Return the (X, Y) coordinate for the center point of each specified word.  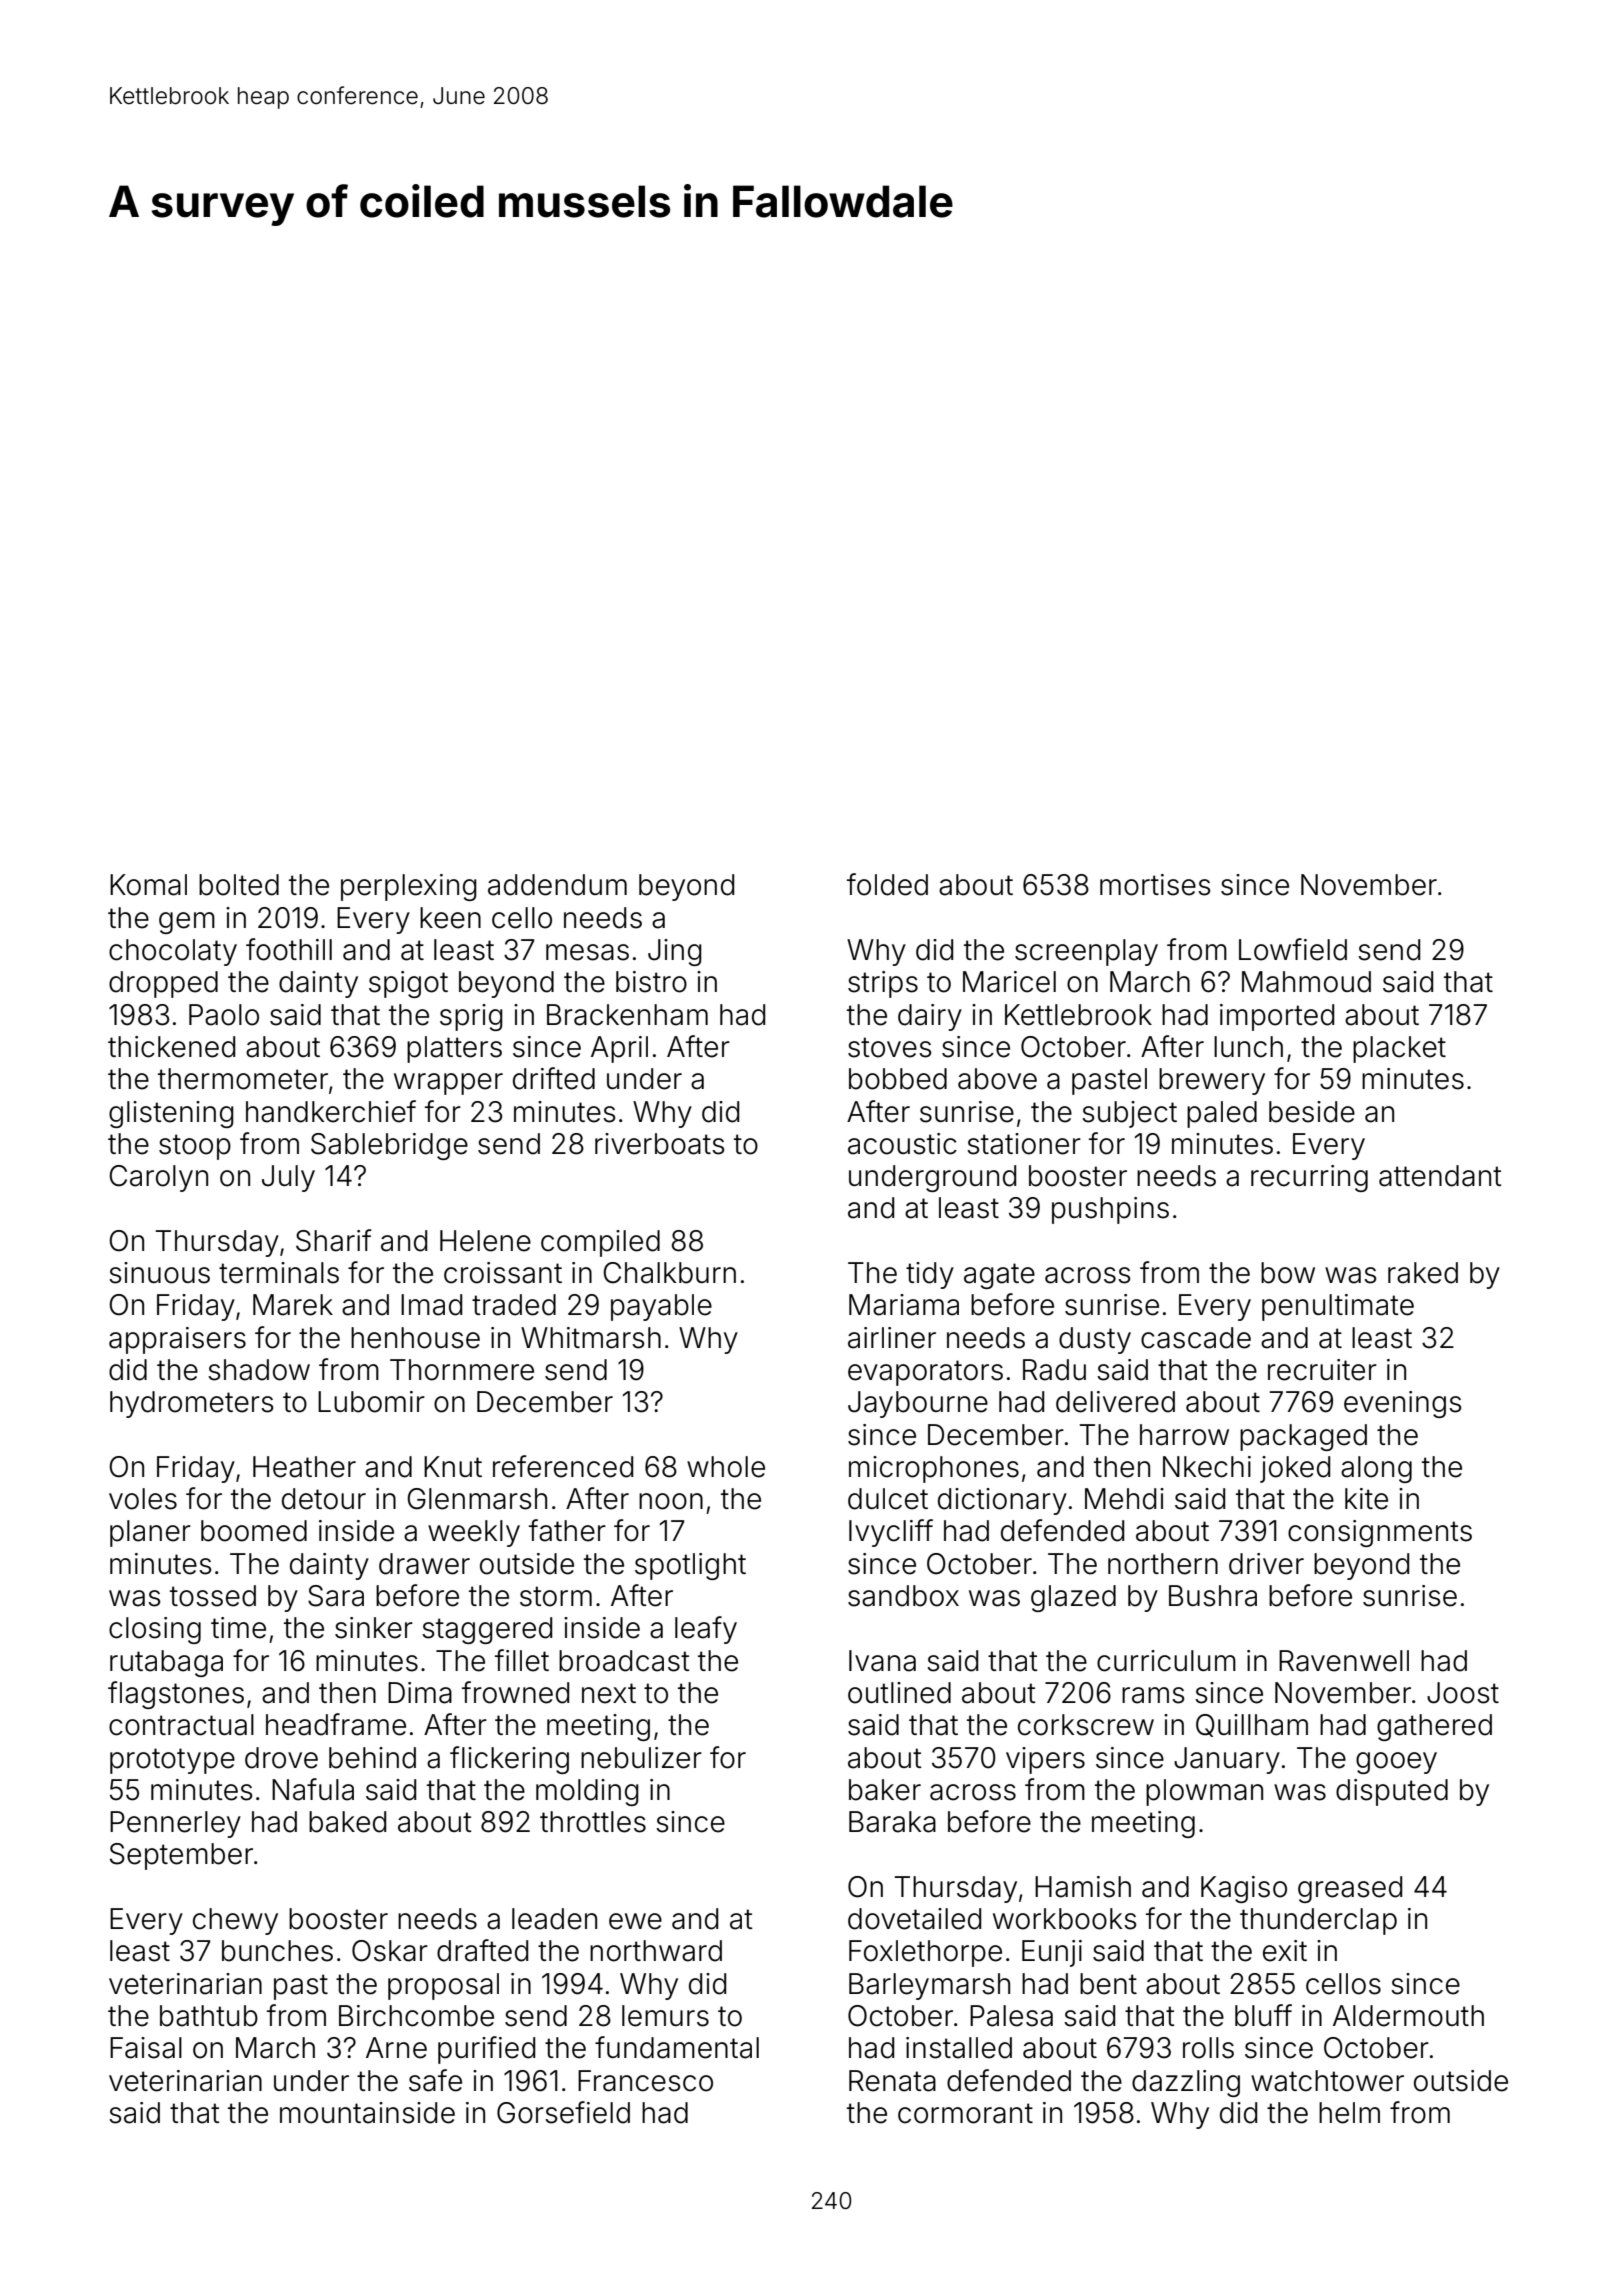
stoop (195, 1147)
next (609, 1693)
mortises (1155, 885)
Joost (1463, 1693)
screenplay (1086, 952)
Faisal (146, 2048)
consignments (1380, 1533)
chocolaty (173, 952)
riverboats (660, 1144)
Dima (420, 1693)
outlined (899, 1693)
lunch (1248, 1047)
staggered (487, 1630)
